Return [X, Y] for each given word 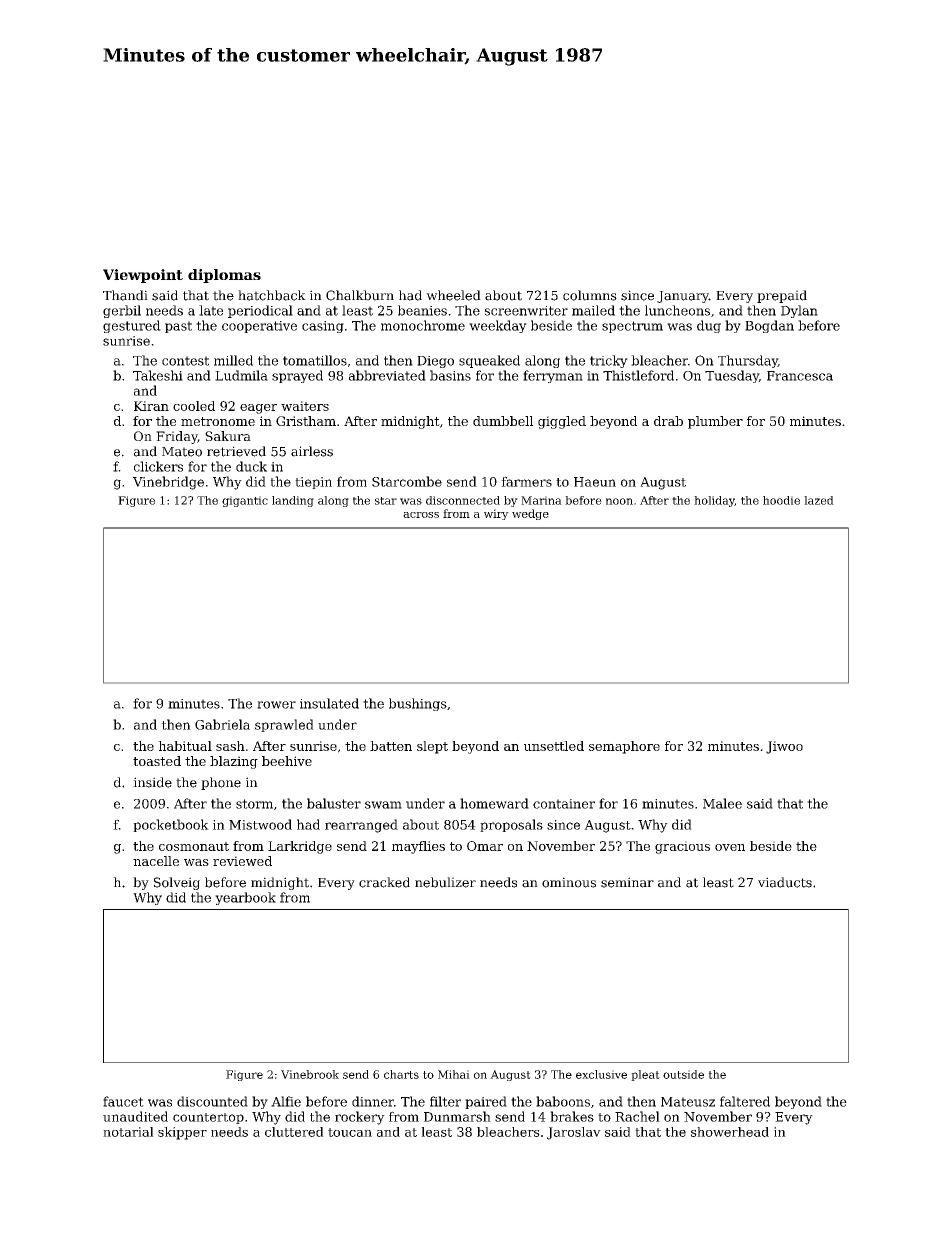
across [421, 515]
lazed [819, 500]
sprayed [297, 376]
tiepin [313, 483]
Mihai [454, 1074]
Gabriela [222, 724]
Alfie [286, 1101]
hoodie [781, 500]
